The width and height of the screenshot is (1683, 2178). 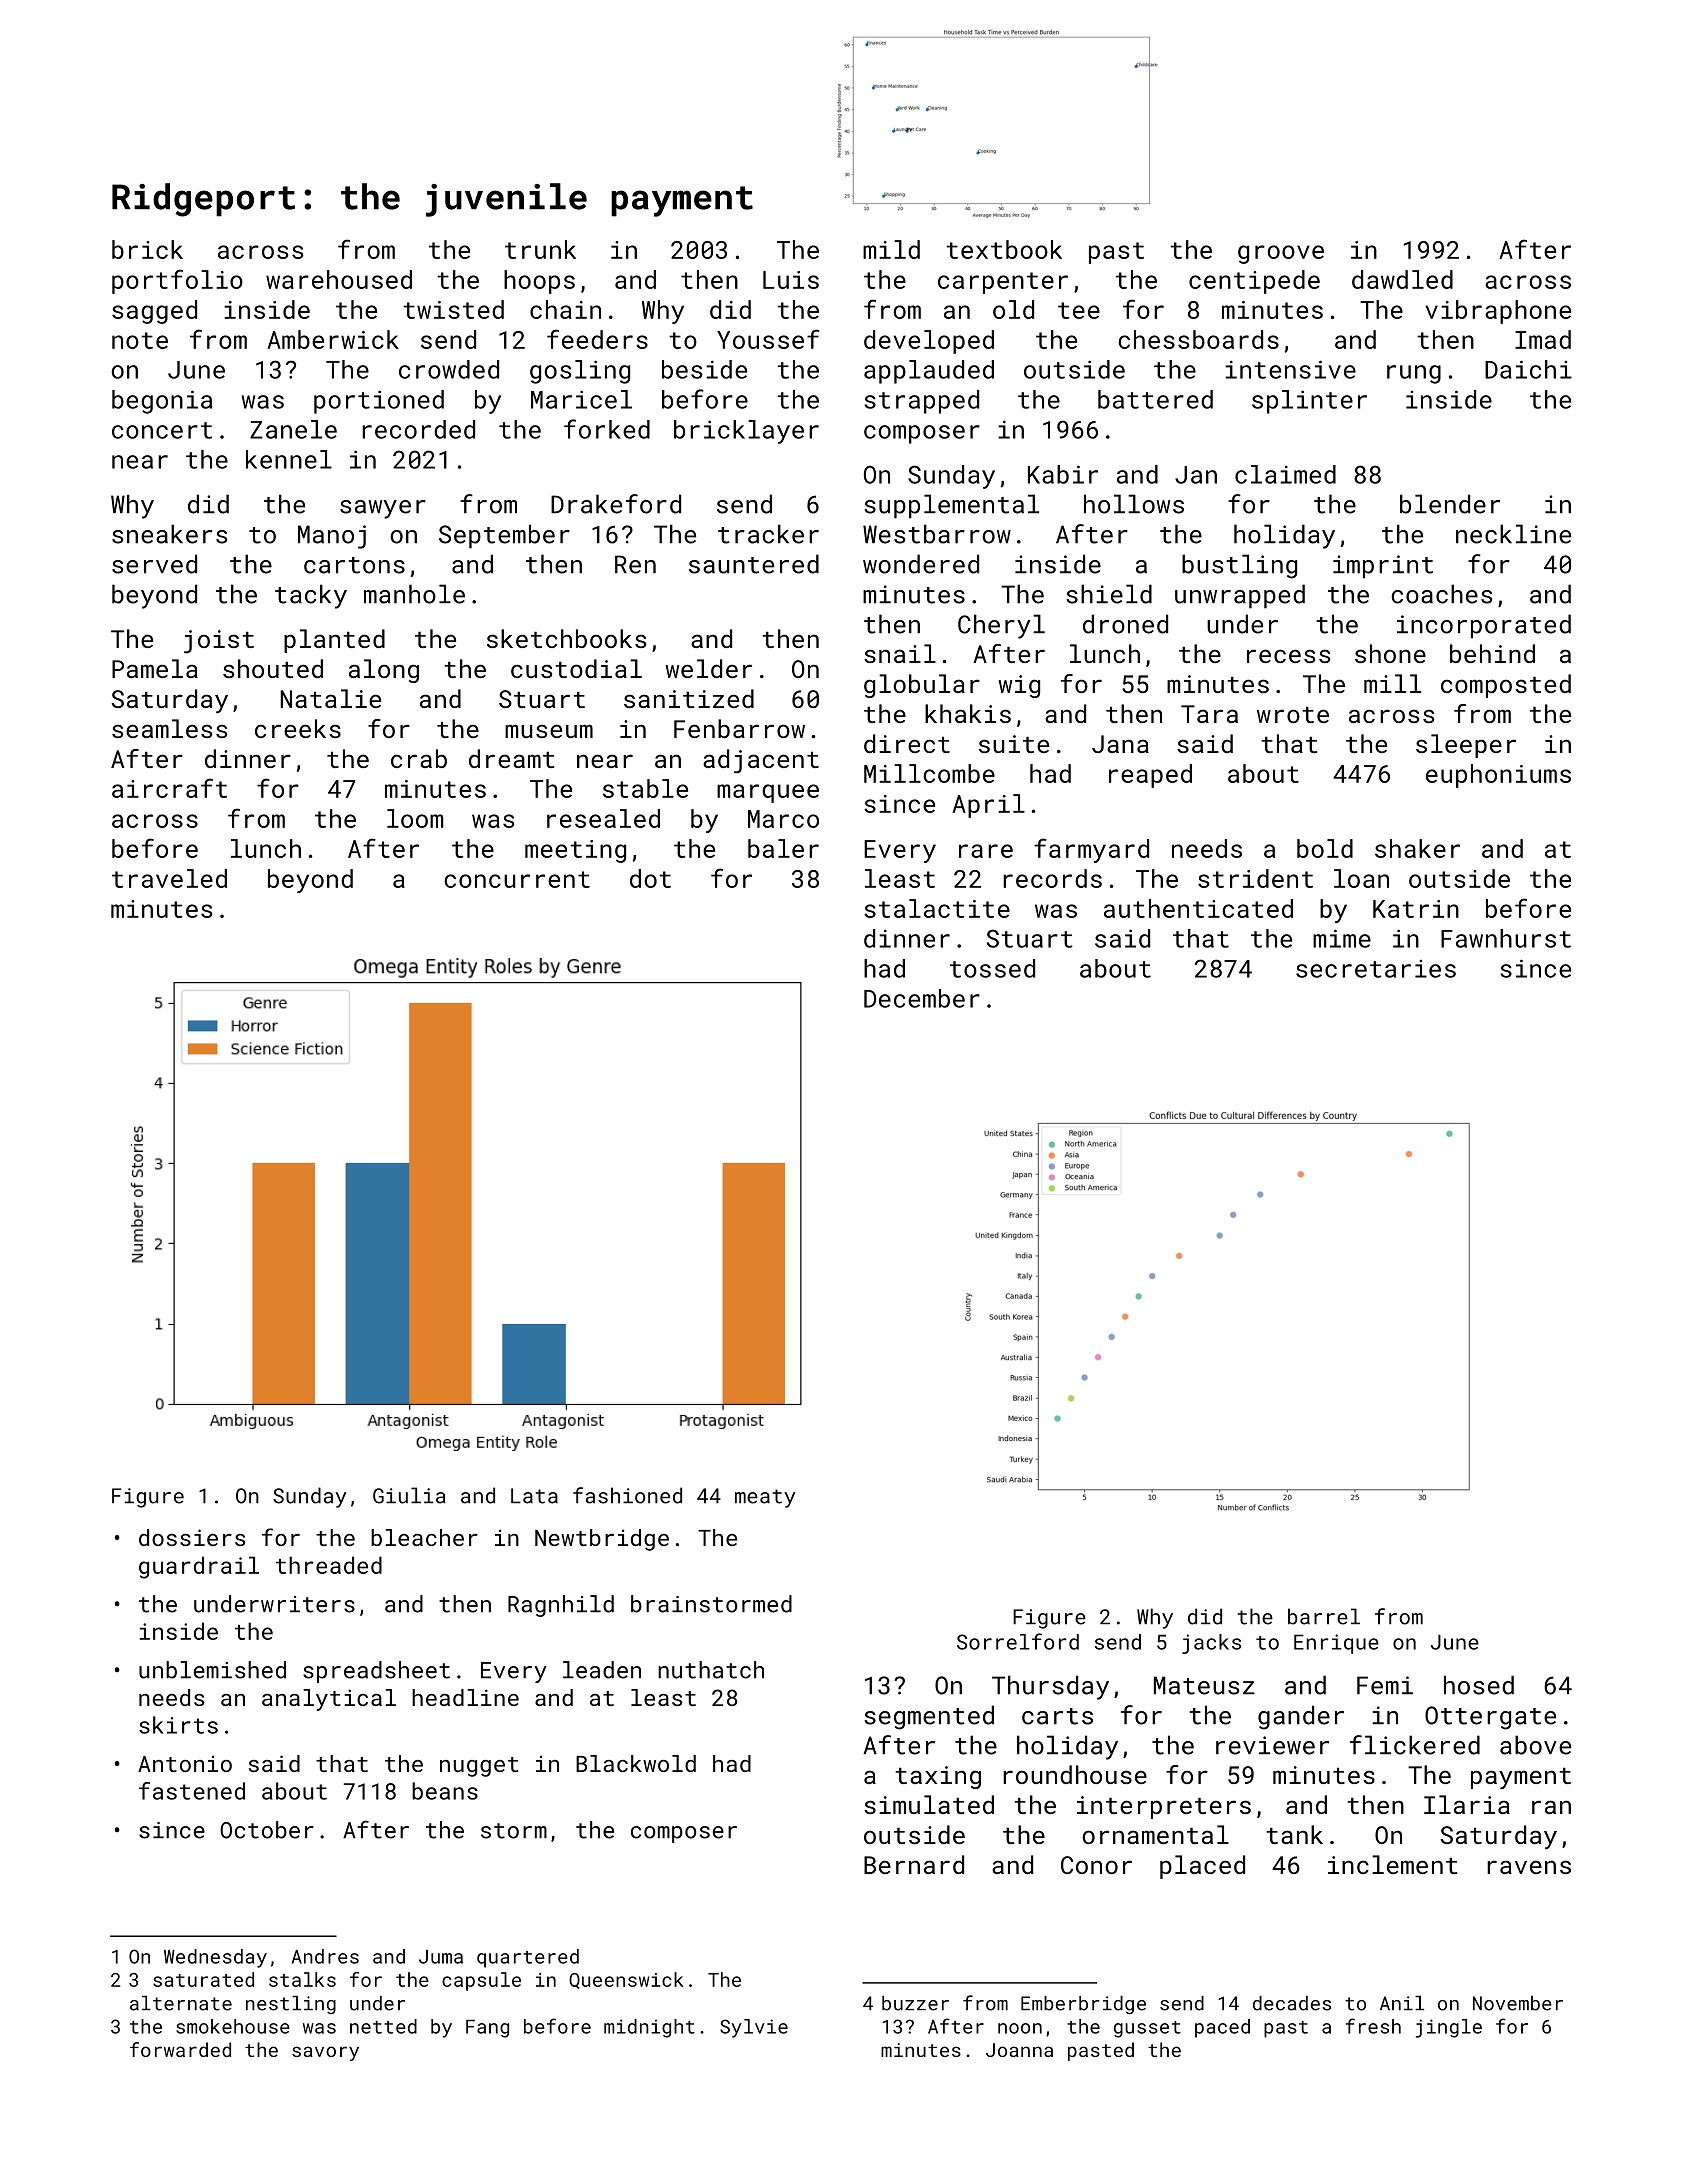 What do you see at coordinates (1376, 969) in the screenshot?
I see `secretaries` at bounding box center [1376, 969].
